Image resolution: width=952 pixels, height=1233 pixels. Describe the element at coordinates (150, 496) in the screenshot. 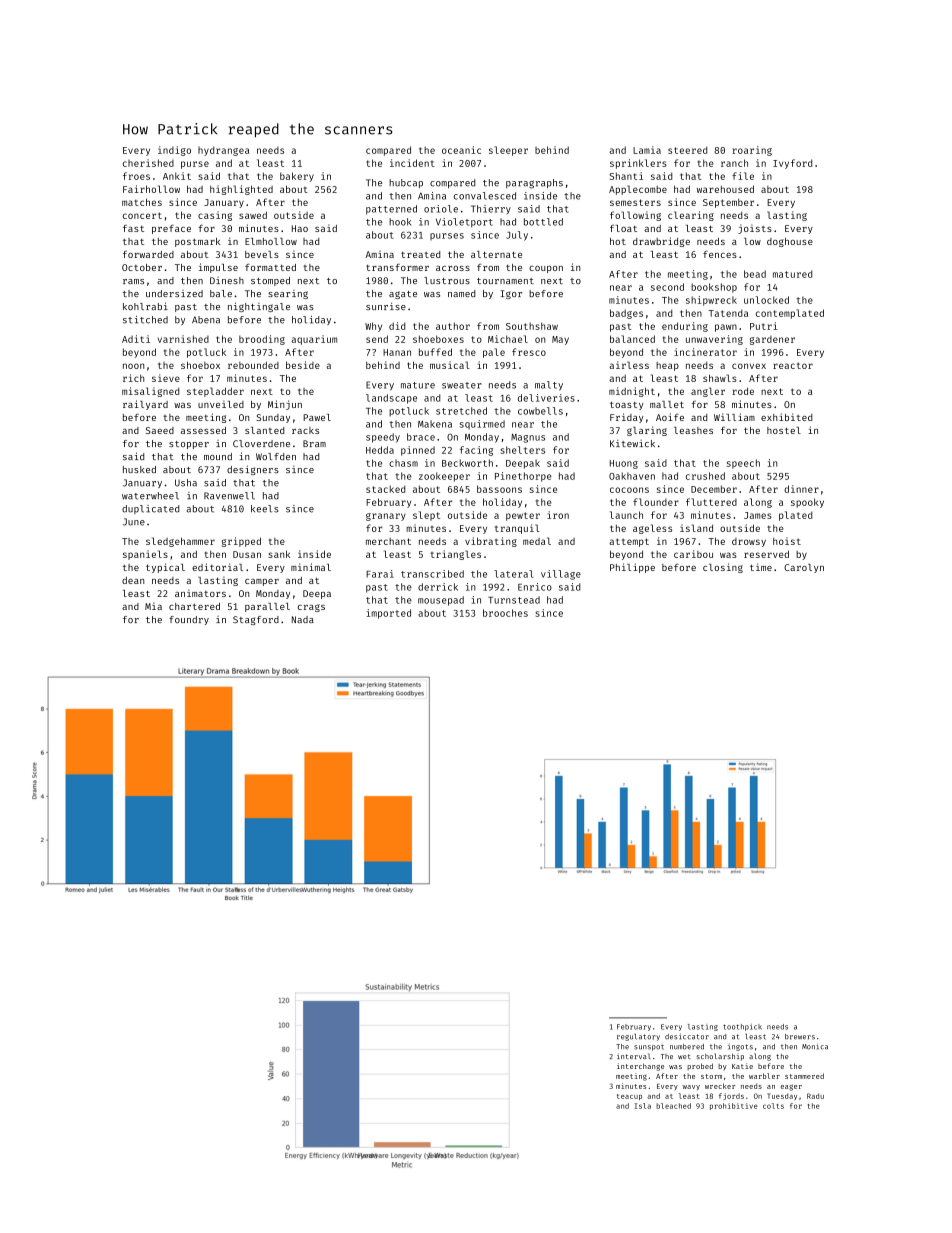

I see `waterwheel` at that location.
